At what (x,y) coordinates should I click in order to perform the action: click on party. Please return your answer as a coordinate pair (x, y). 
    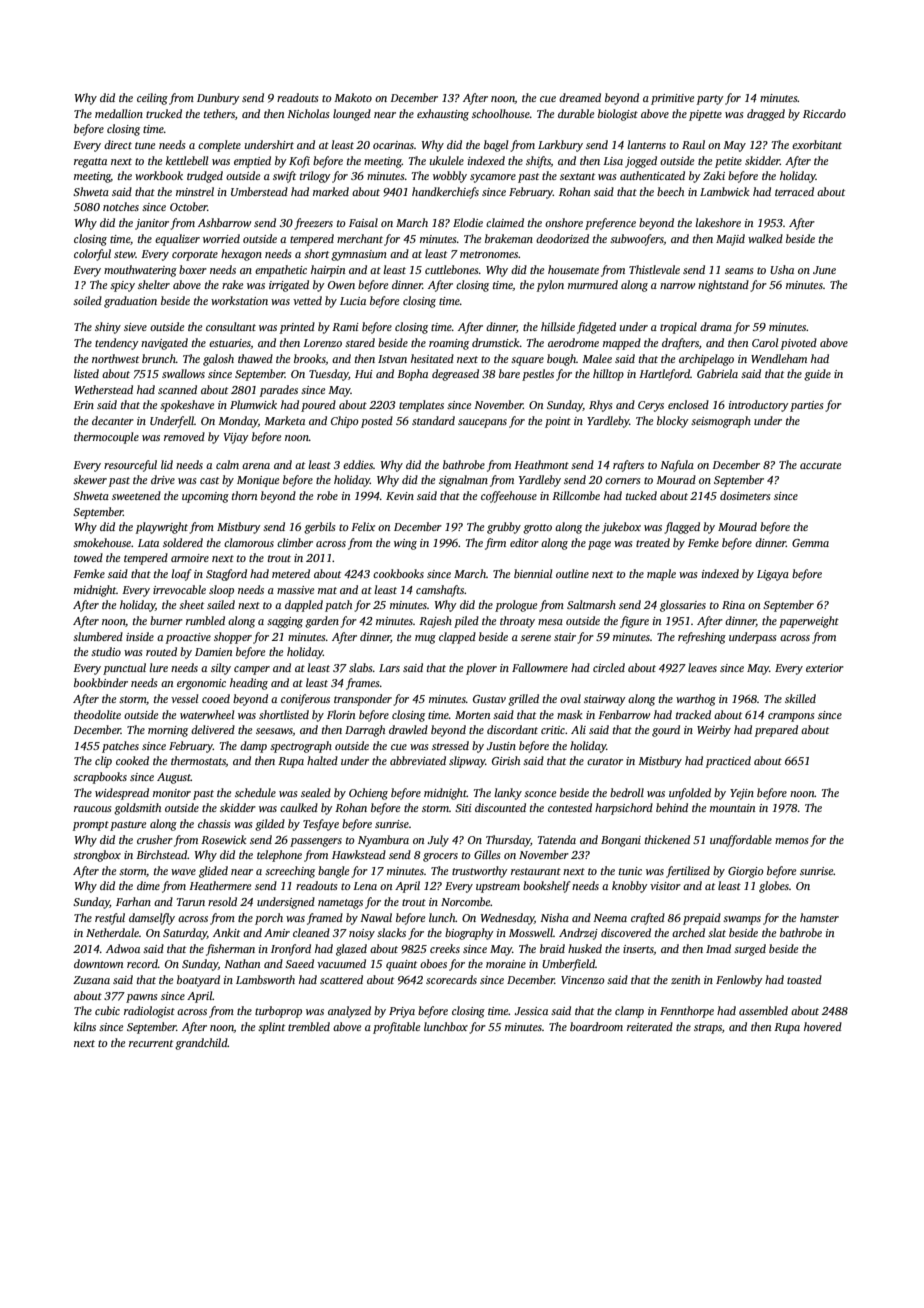
    Looking at the image, I should click on (710, 100).
